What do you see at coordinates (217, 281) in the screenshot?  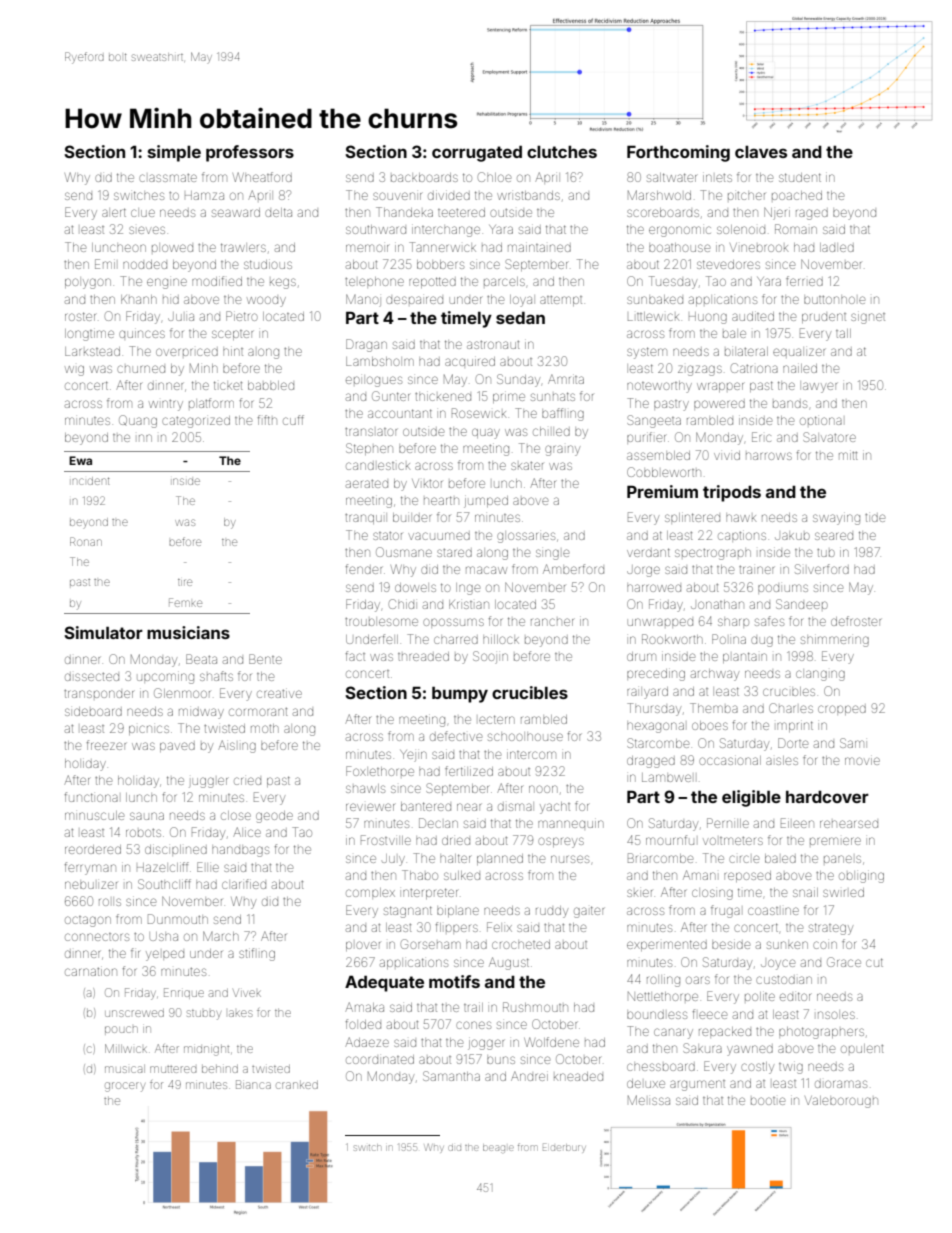 I see `modified` at bounding box center [217, 281].
